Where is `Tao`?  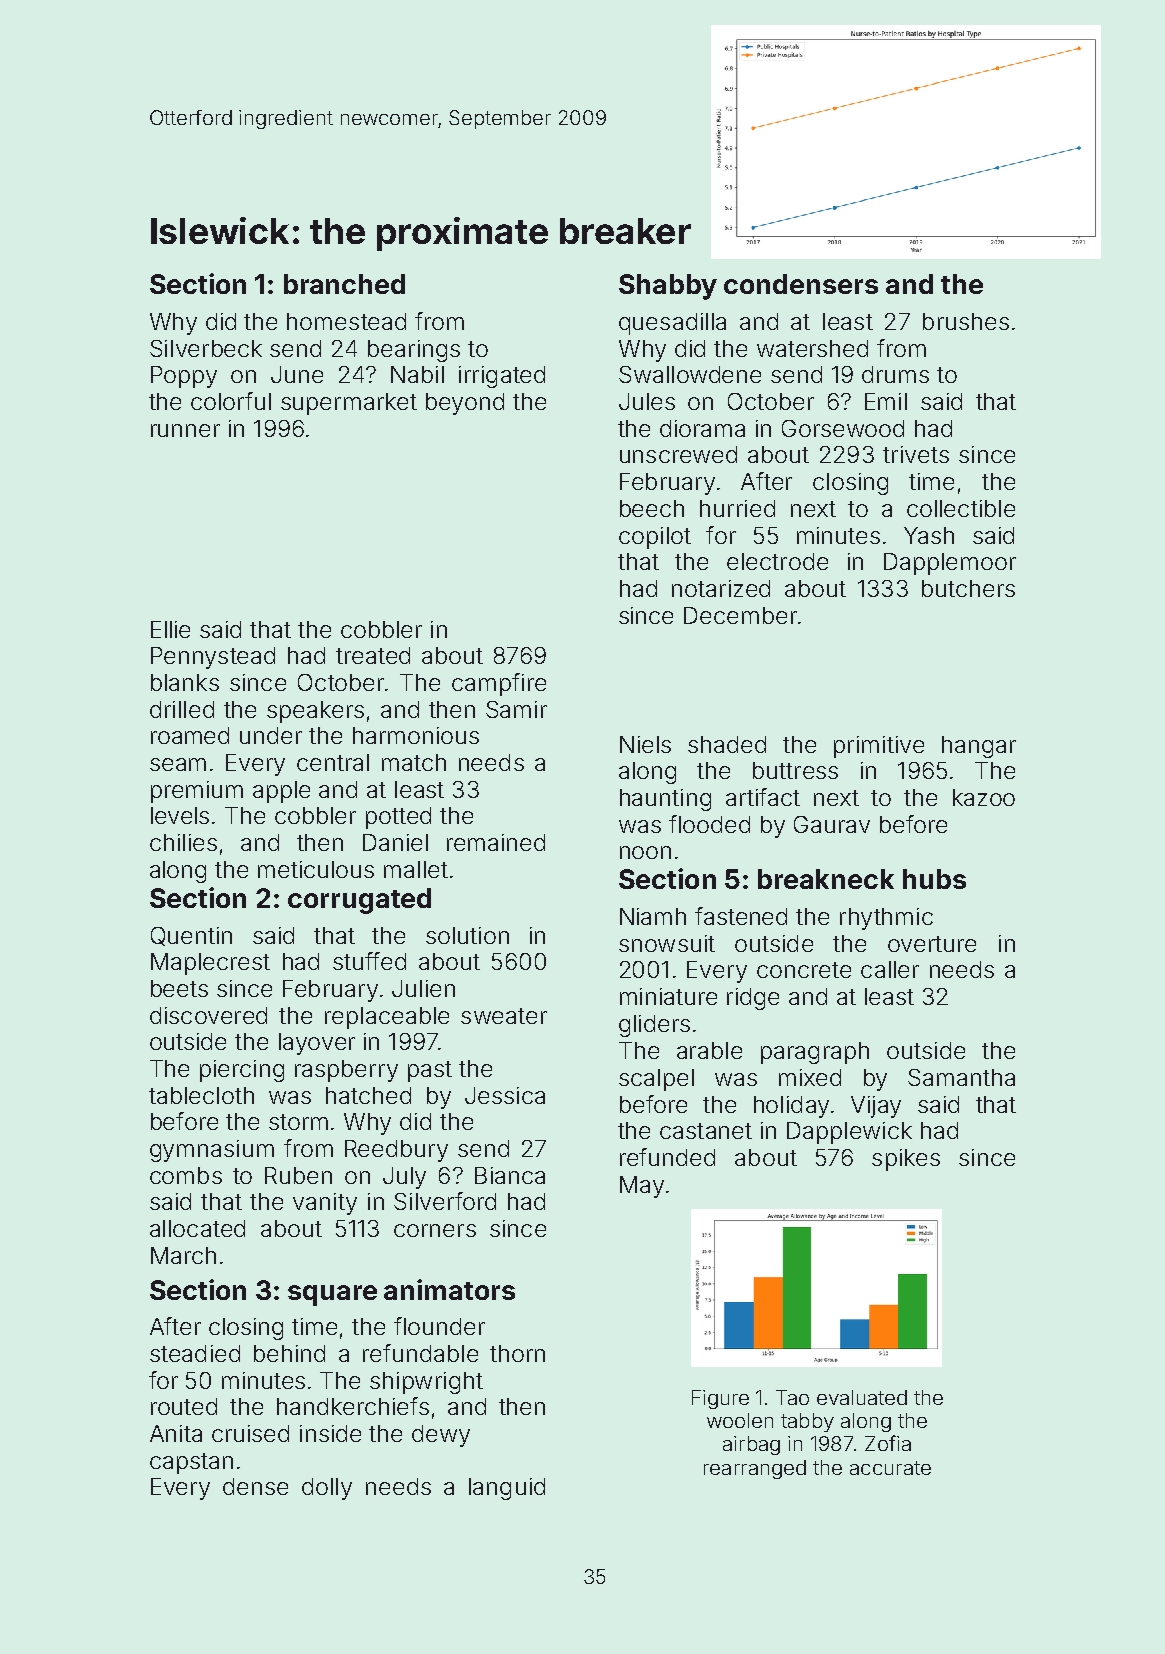 Tao is located at coordinates (792, 1397).
